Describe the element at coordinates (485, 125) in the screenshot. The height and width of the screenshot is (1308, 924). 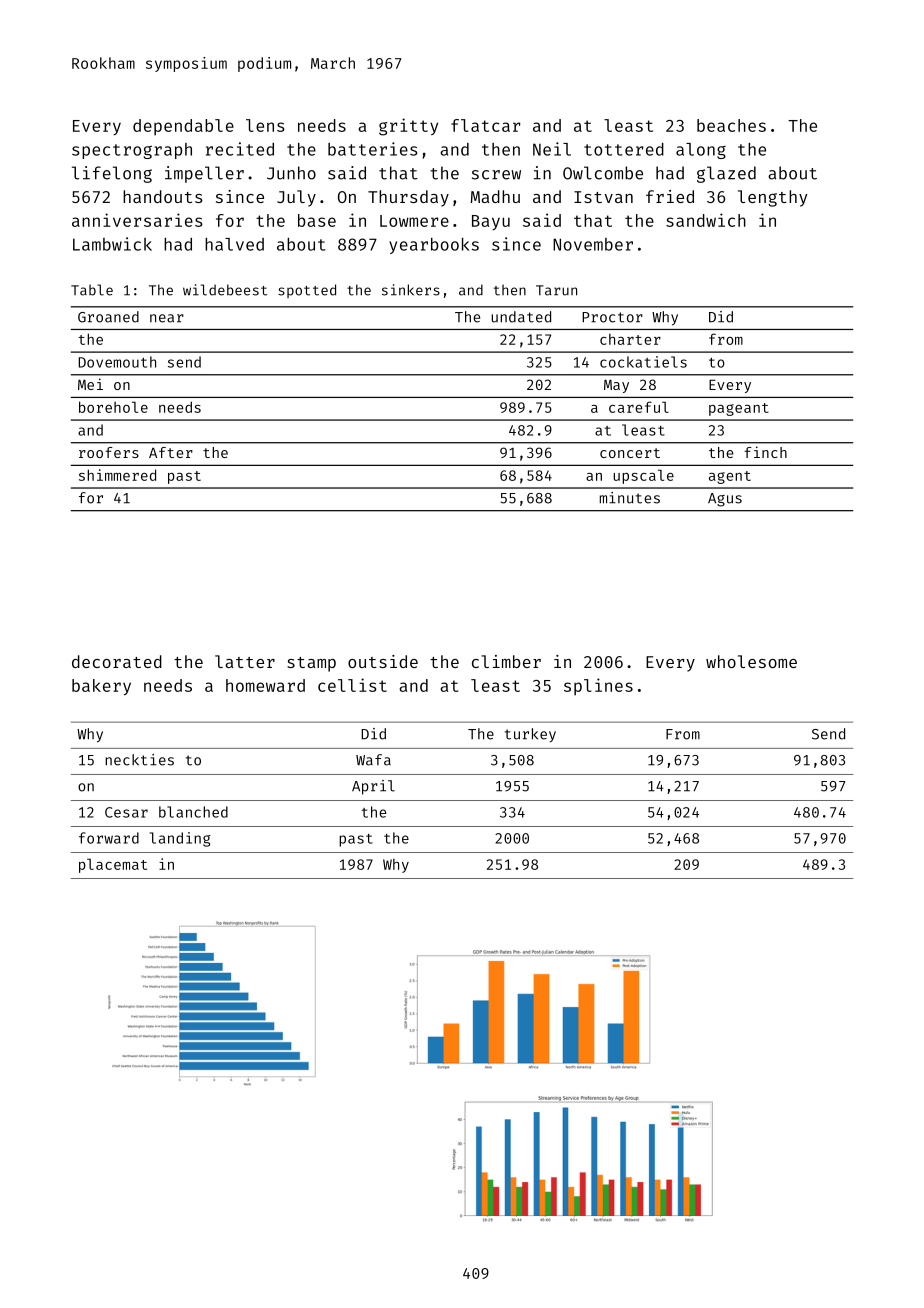
I see `flatcar` at that location.
